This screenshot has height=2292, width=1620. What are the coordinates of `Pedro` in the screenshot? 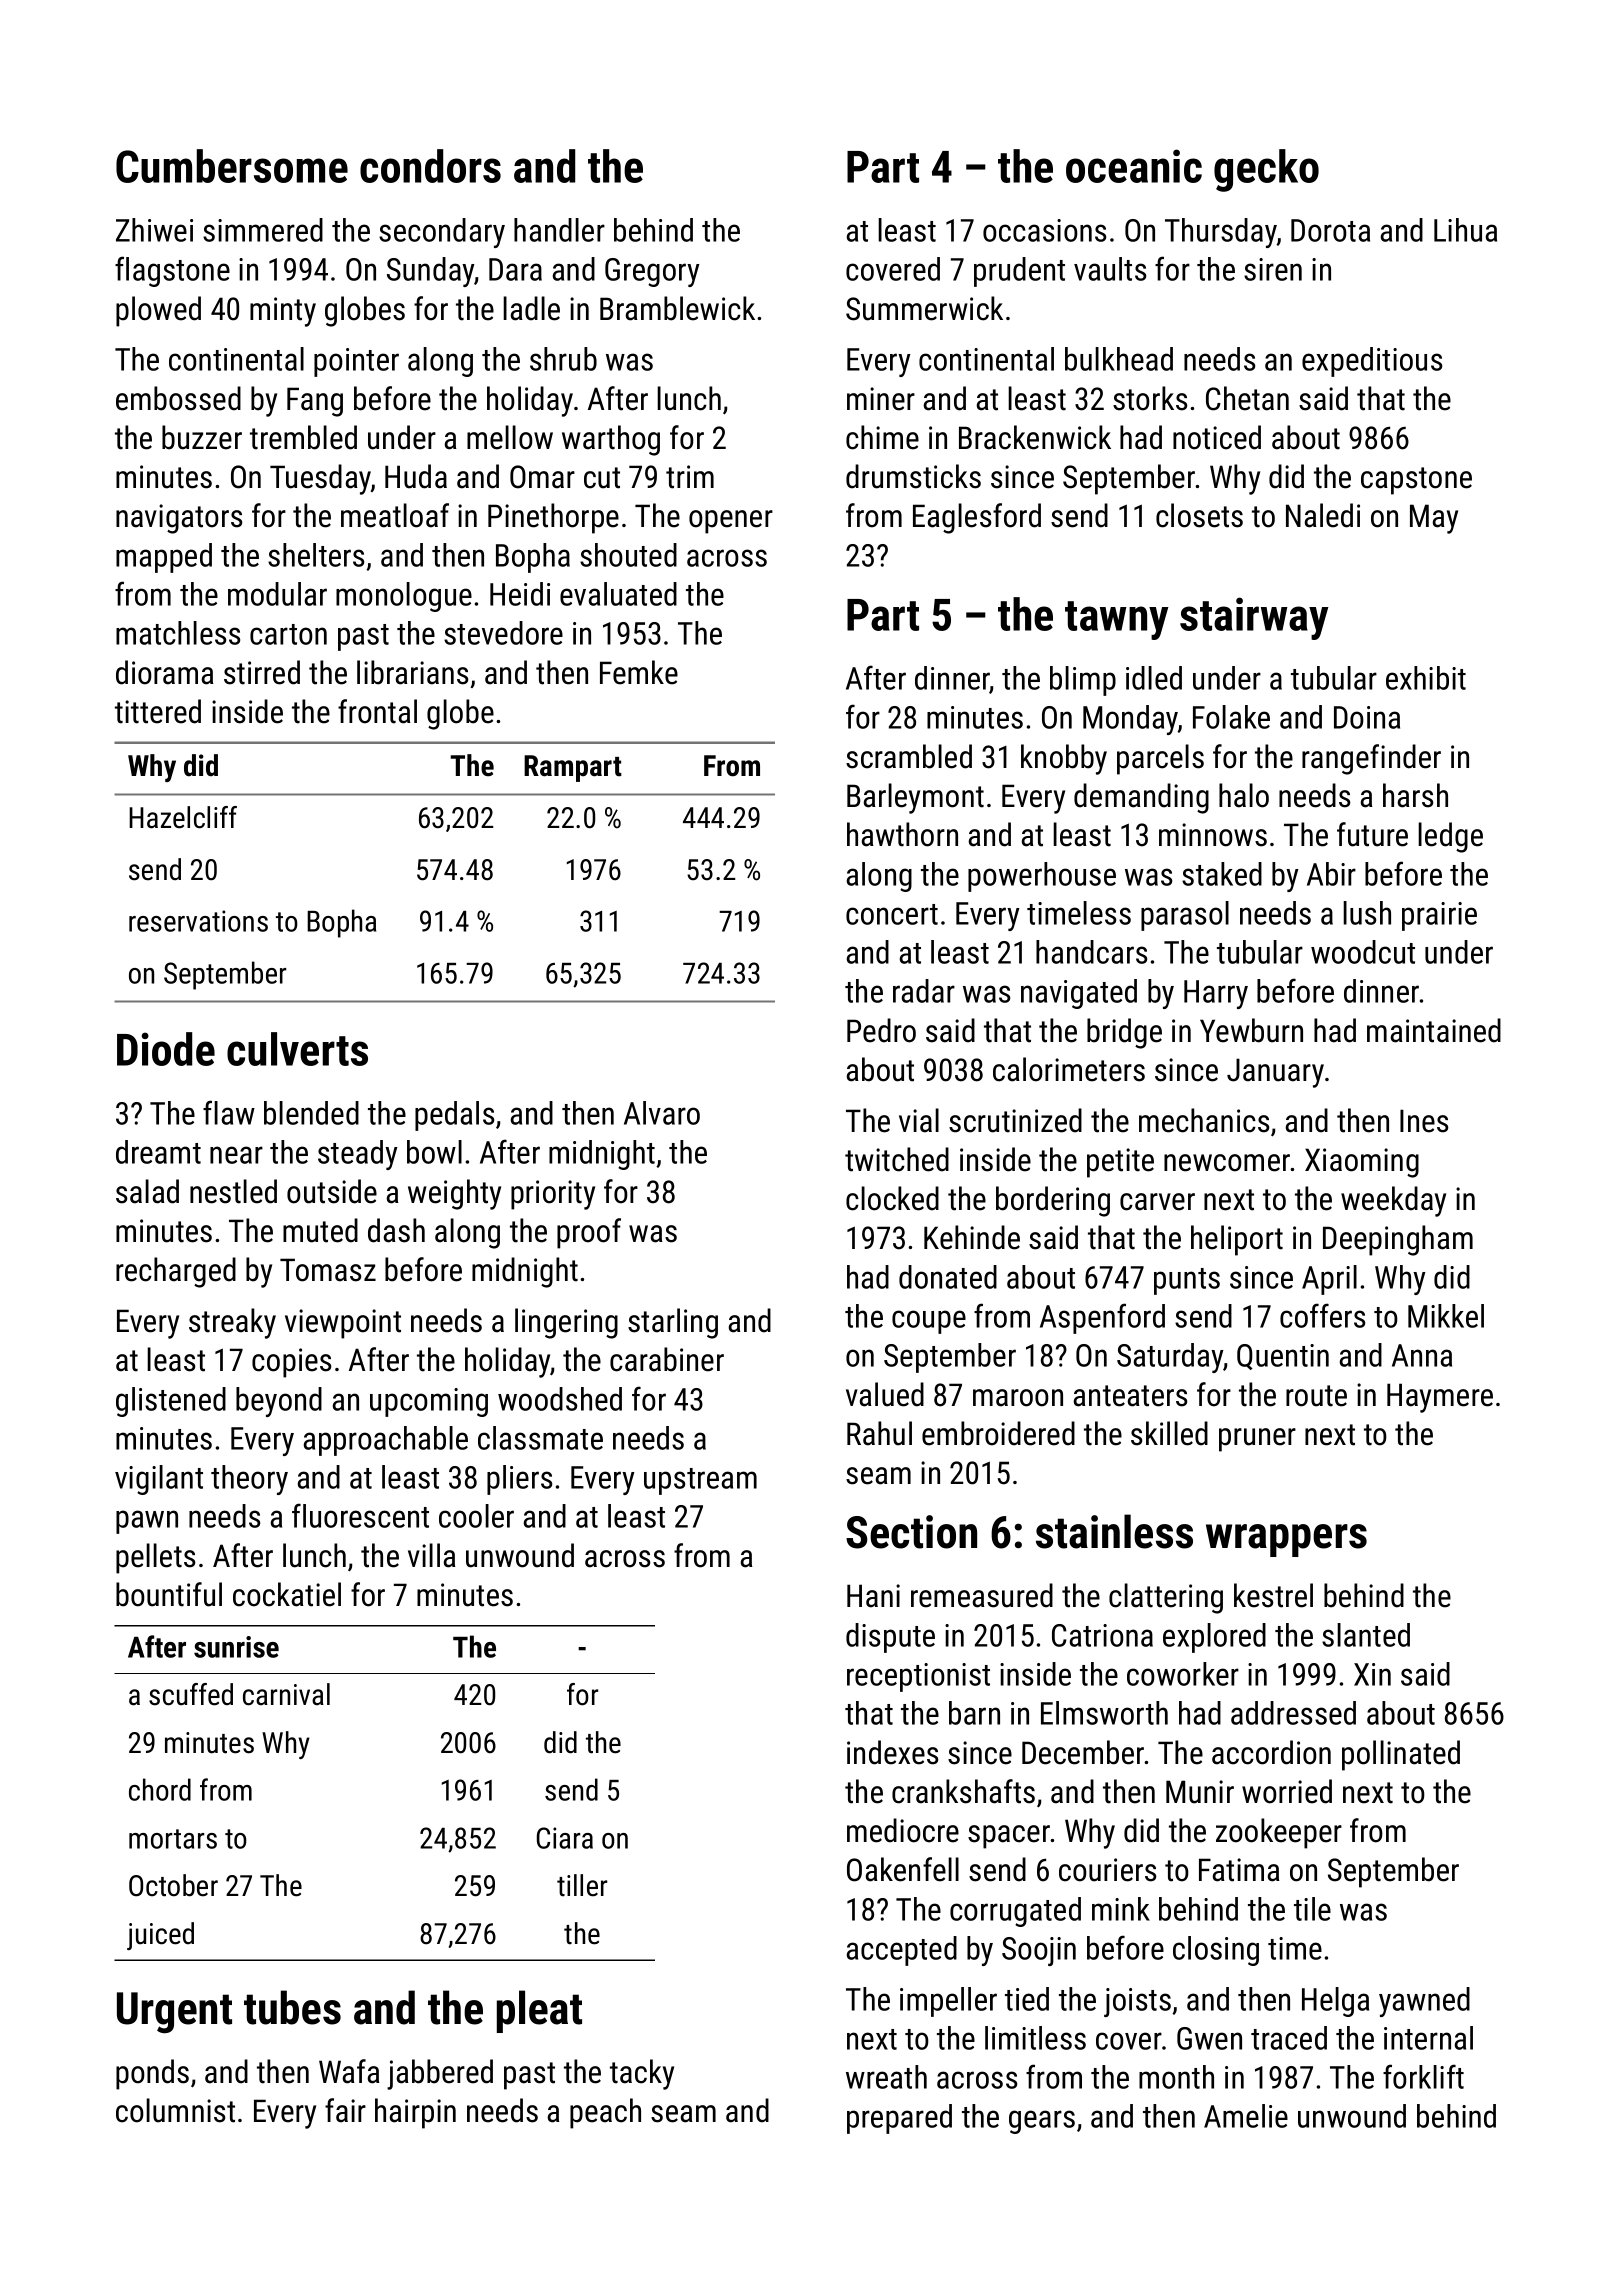 It's located at (881, 1030).
